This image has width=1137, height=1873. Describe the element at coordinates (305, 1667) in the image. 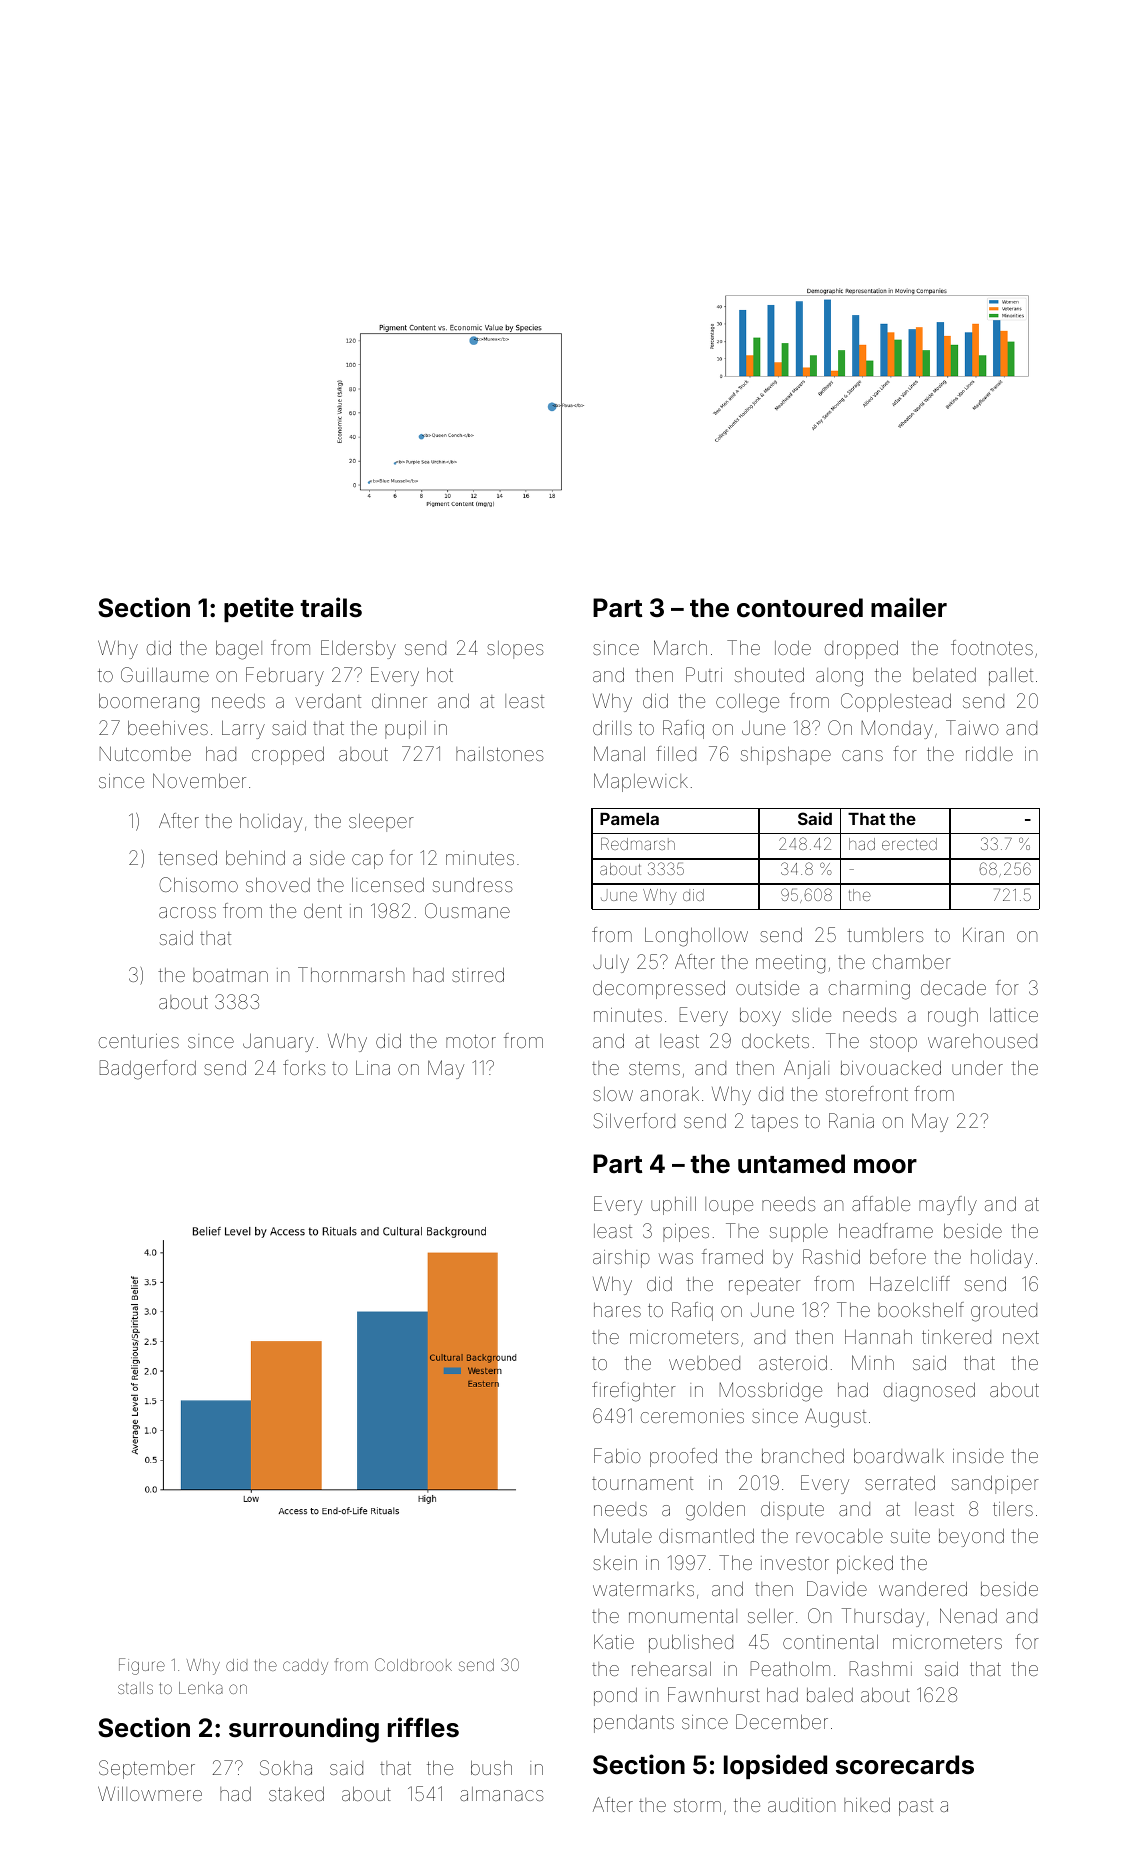

I see `caddy` at that location.
